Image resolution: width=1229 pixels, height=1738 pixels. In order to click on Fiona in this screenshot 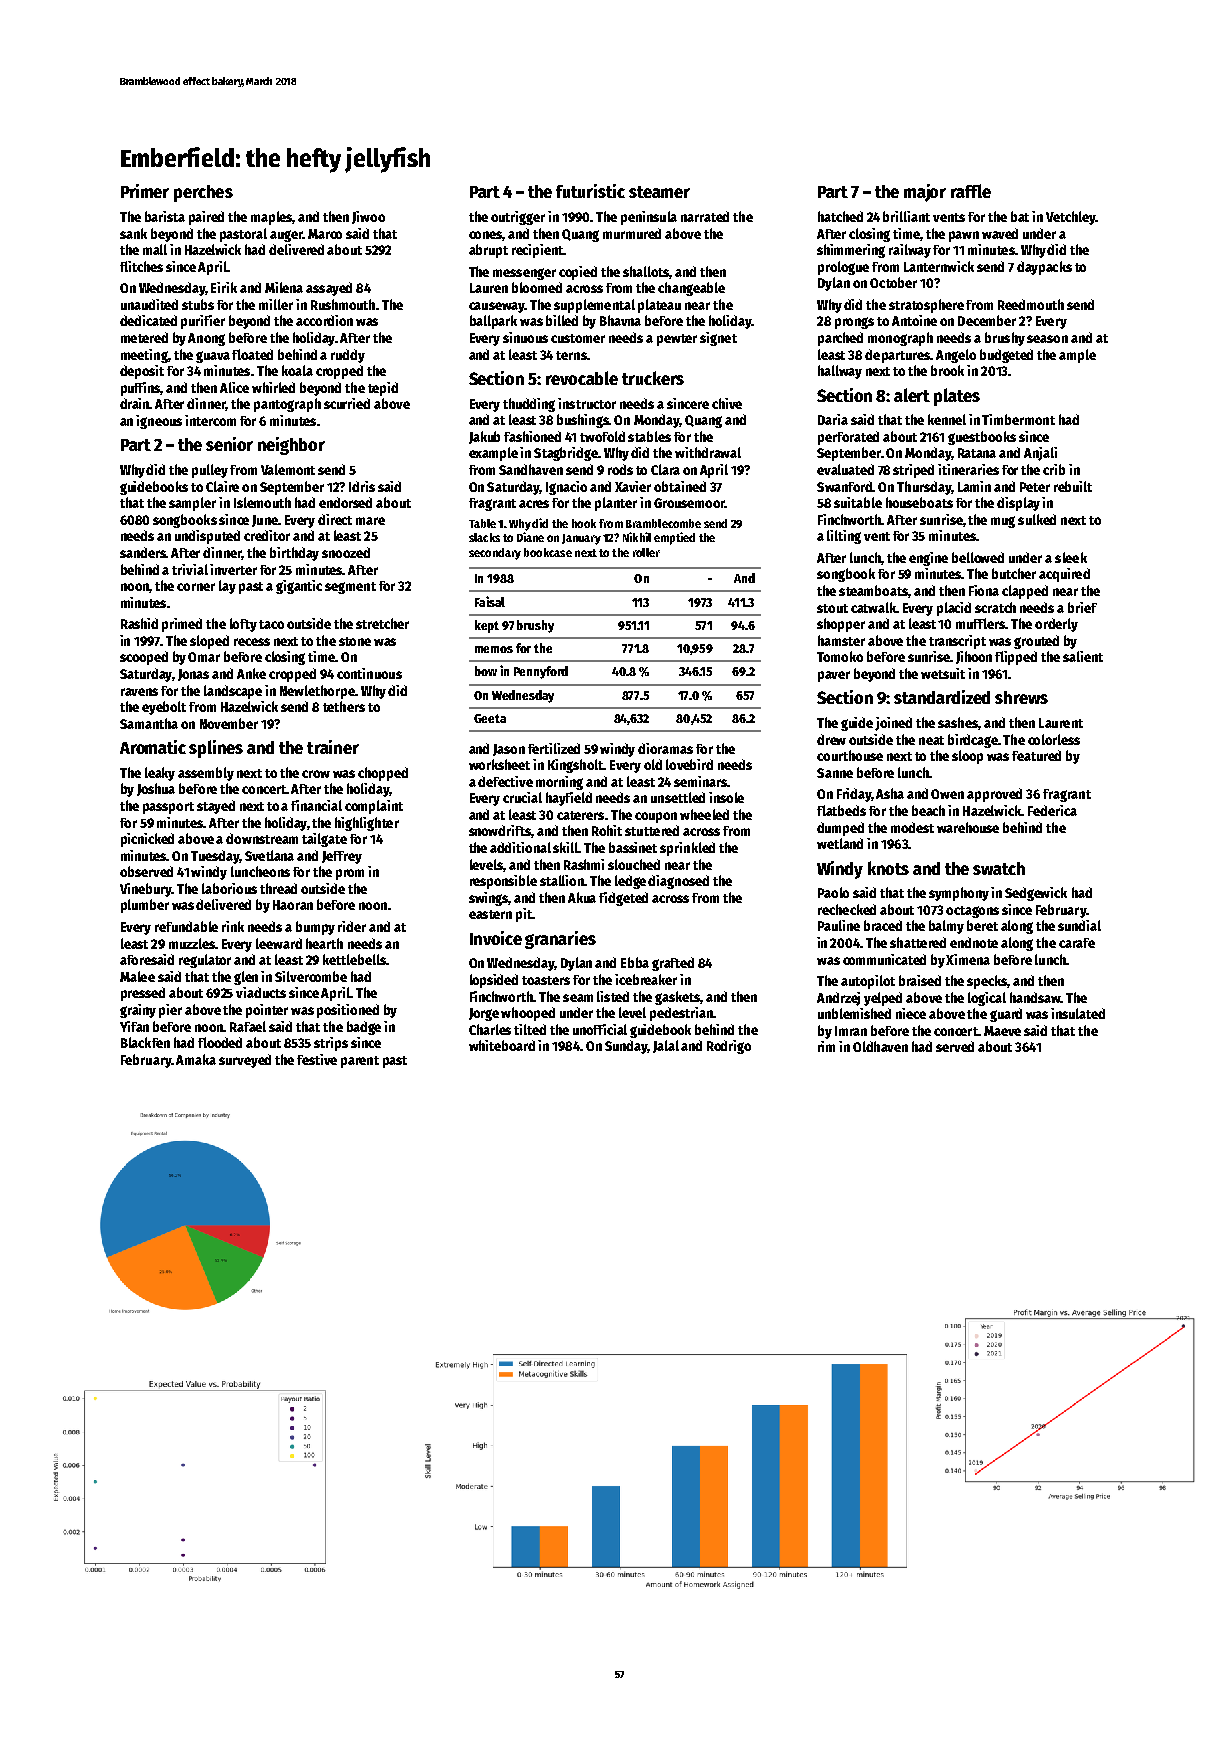, I will do `click(984, 590)`.
